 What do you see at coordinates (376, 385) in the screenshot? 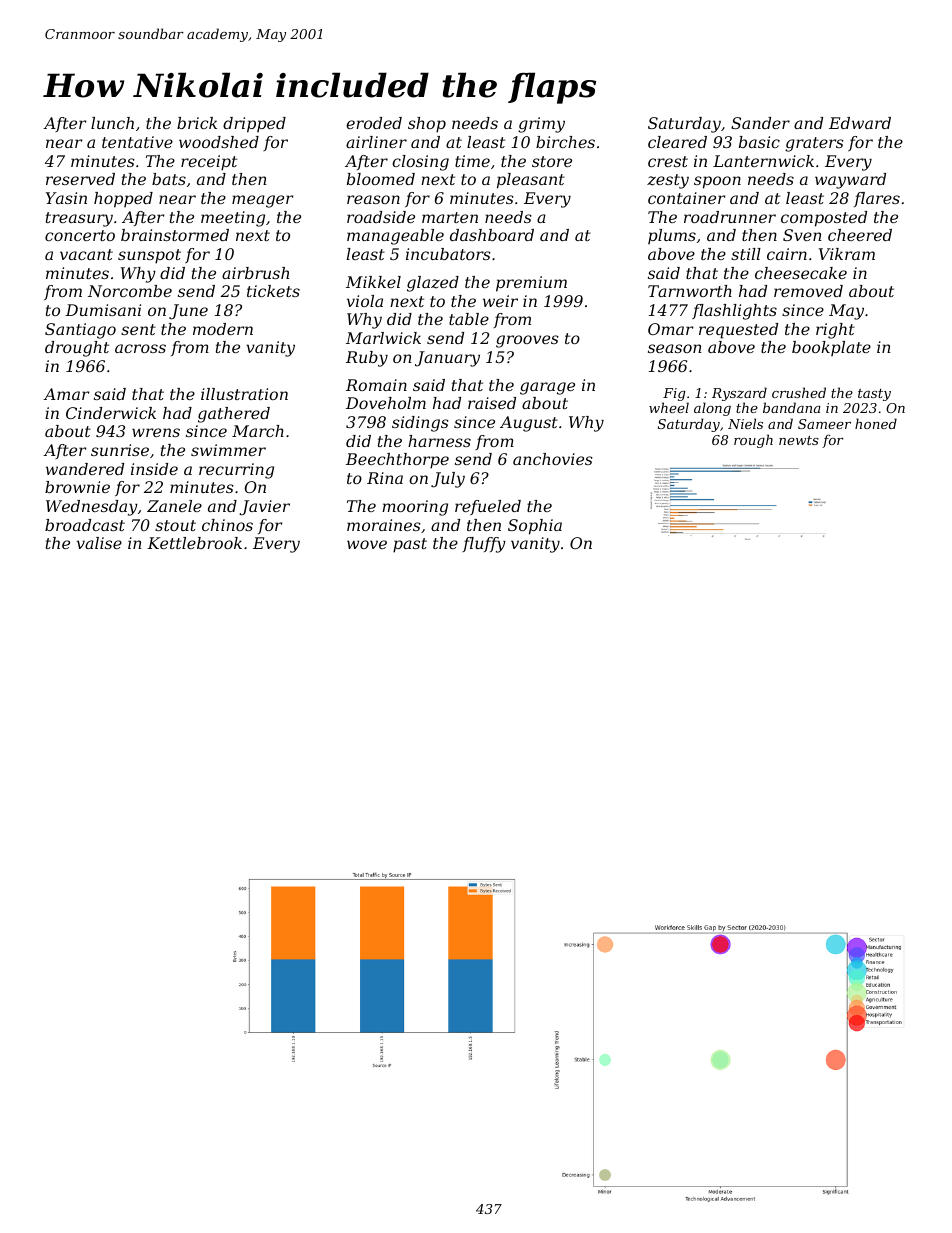
I see `Romain` at bounding box center [376, 385].
